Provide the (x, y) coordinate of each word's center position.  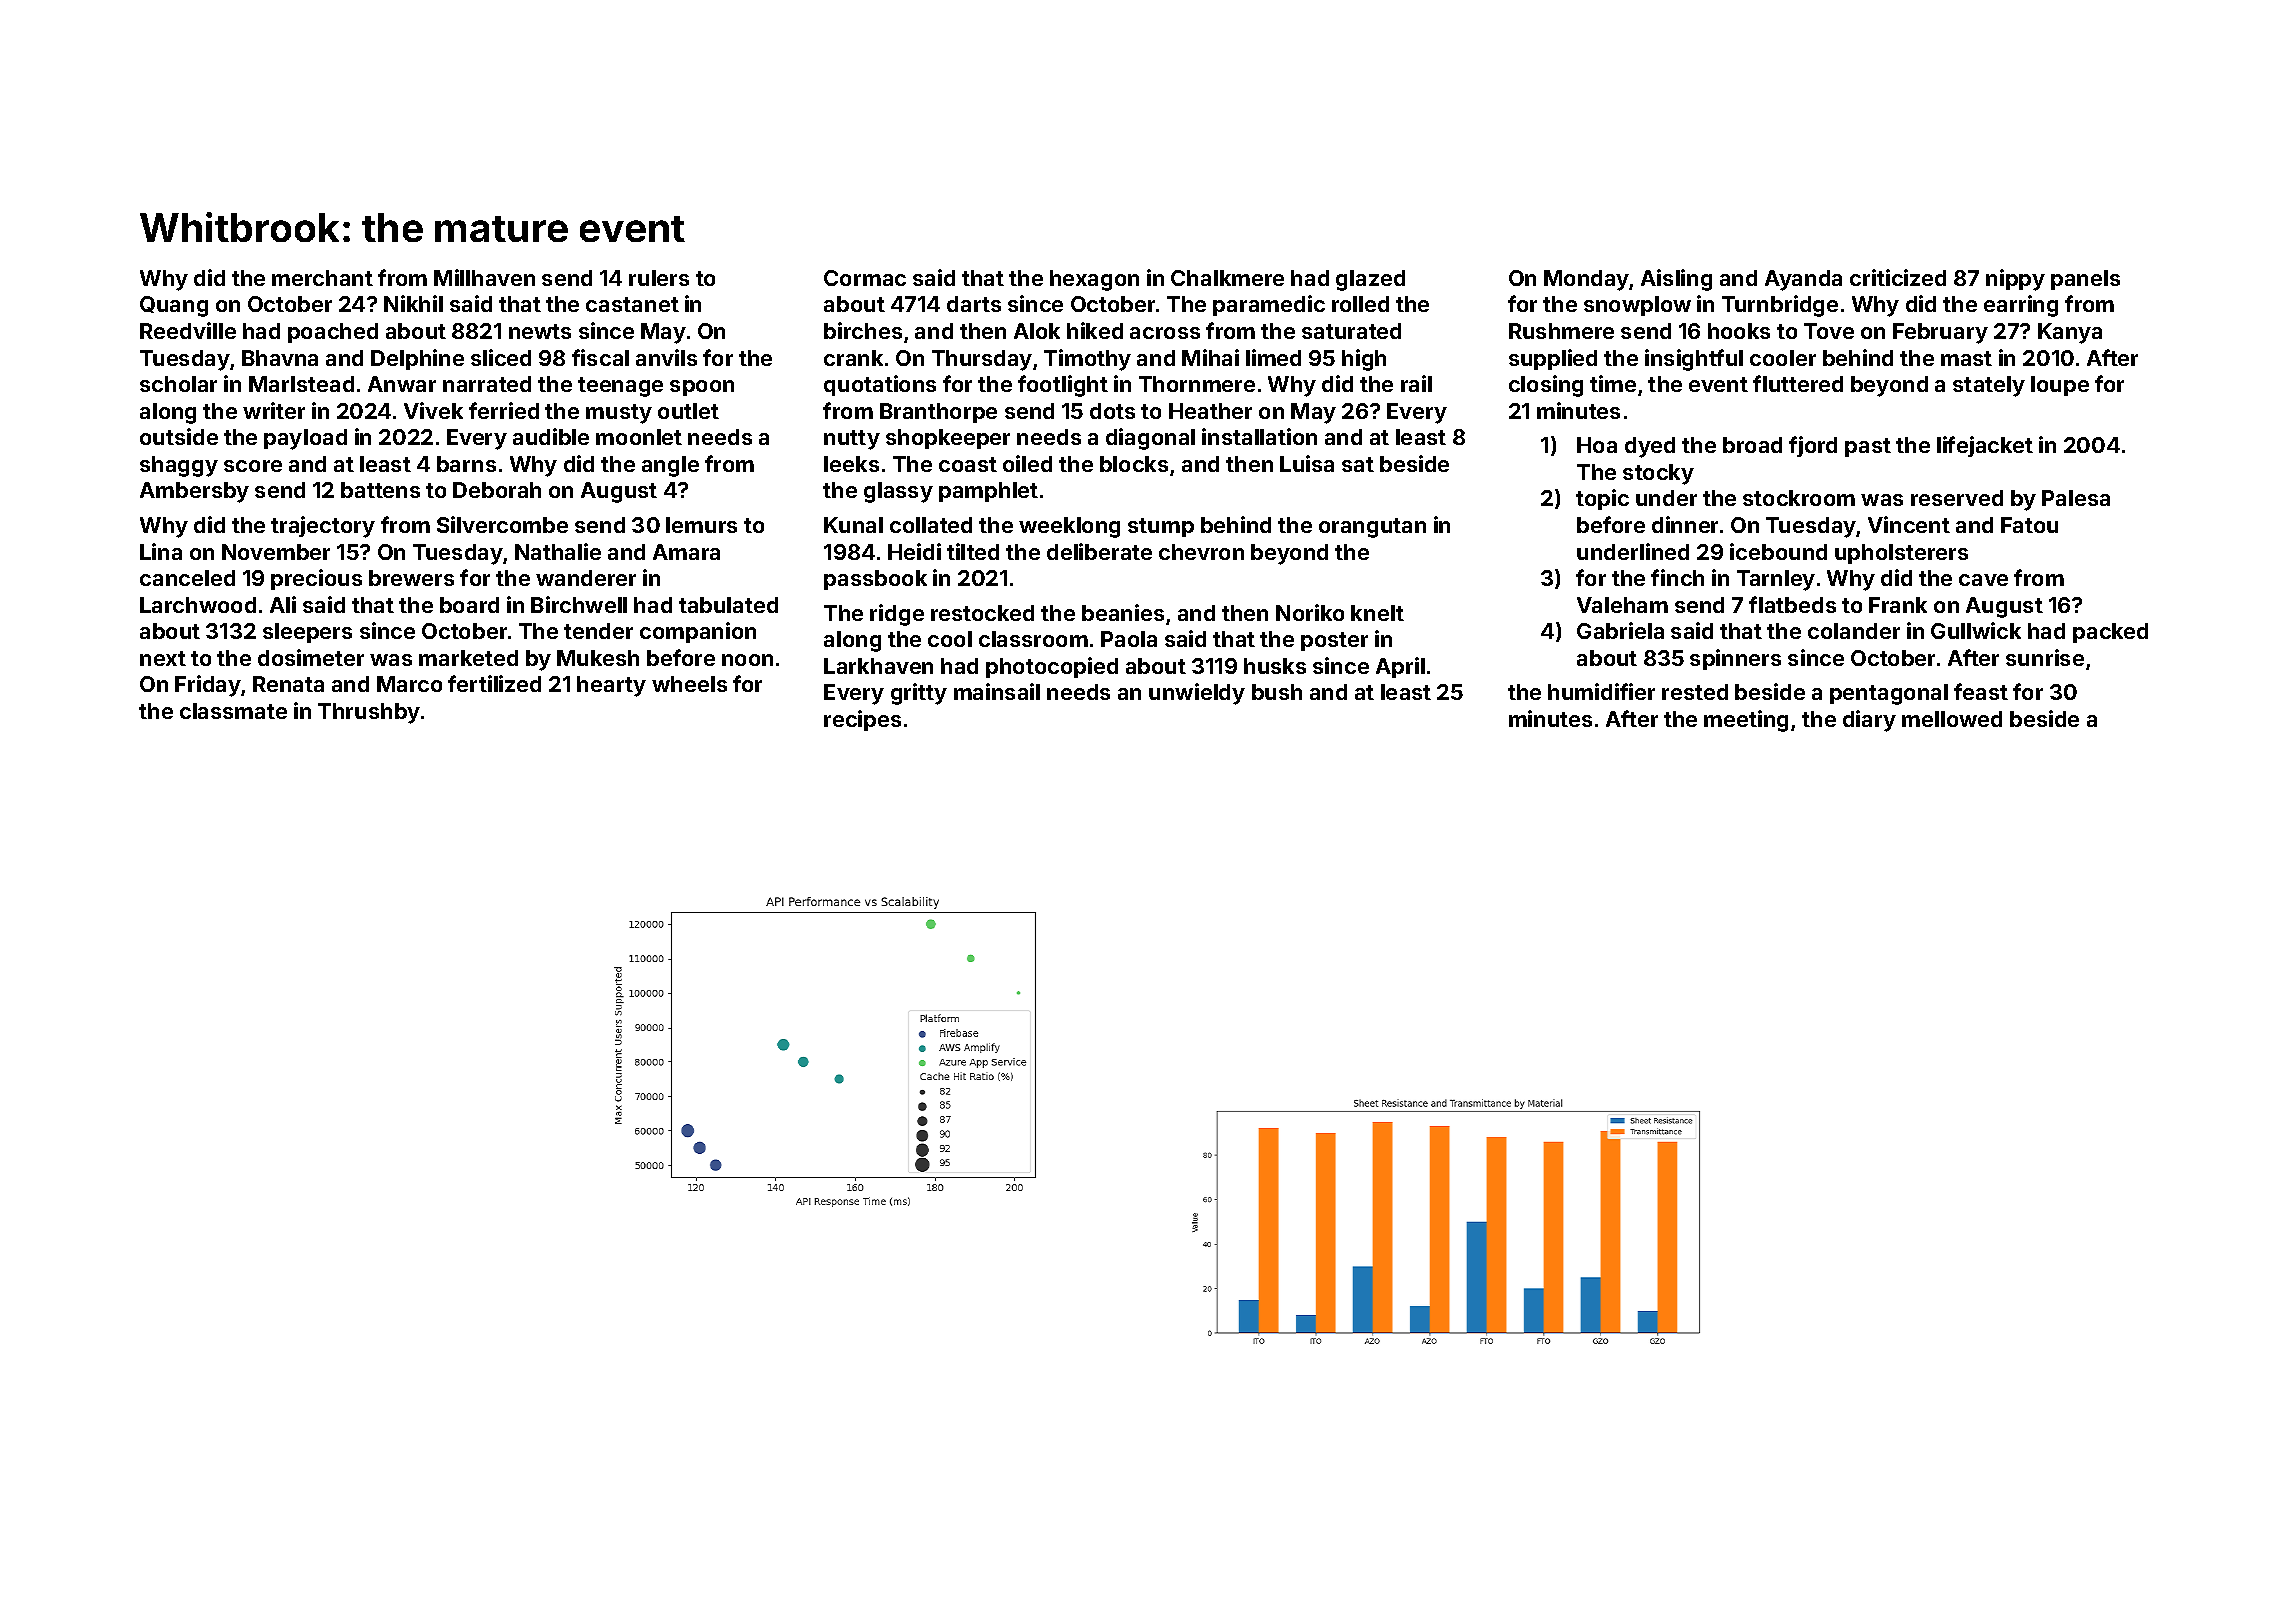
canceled (187, 578)
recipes (862, 720)
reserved (1957, 498)
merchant (322, 278)
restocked (982, 613)
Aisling (1676, 280)
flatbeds (1792, 604)
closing (1546, 386)
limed (1273, 357)
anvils (666, 357)
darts (974, 304)
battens (380, 490)
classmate (233, 711)
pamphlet (988, 492)
